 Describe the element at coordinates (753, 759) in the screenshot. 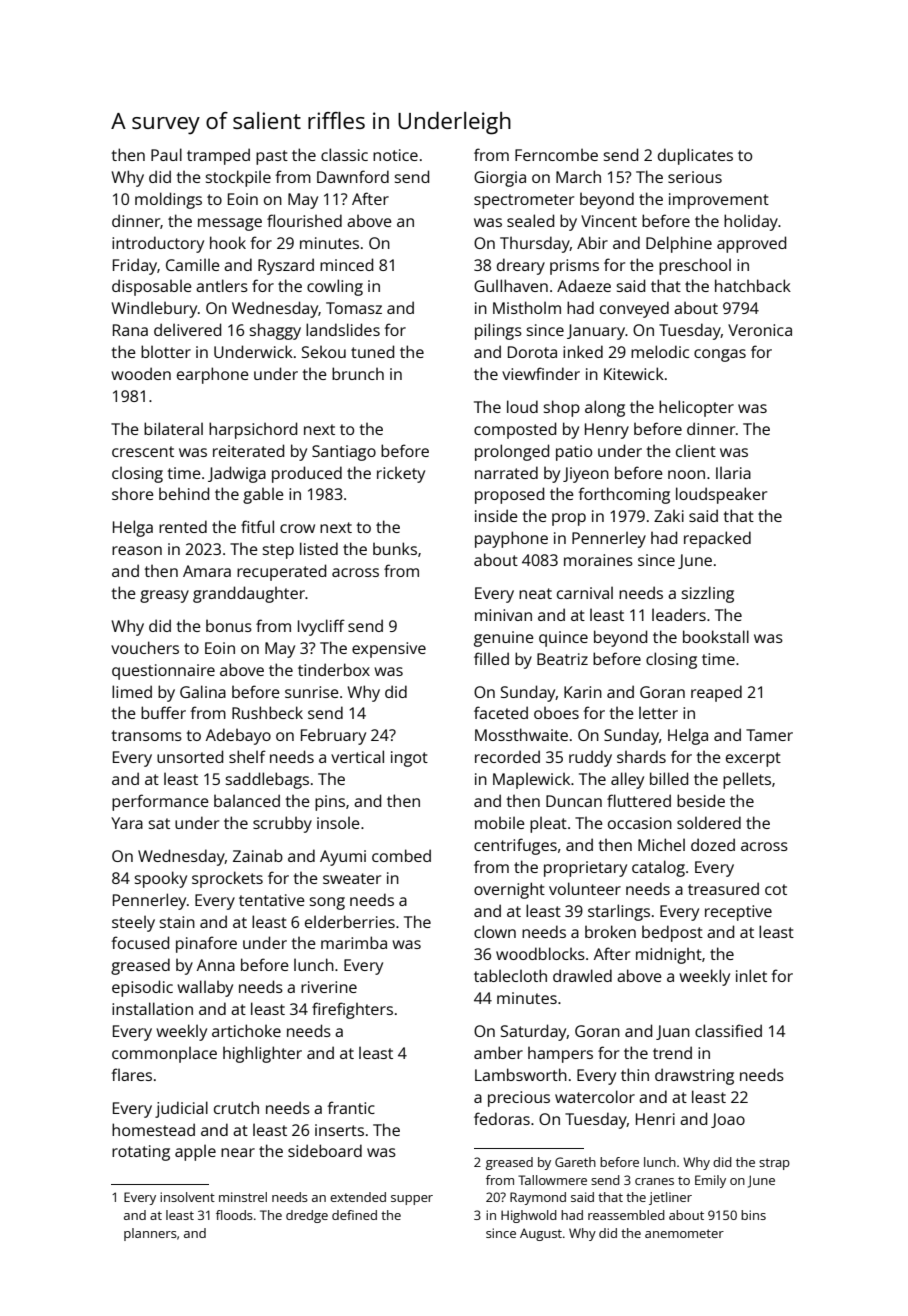

I see `excerpt` at that location.
